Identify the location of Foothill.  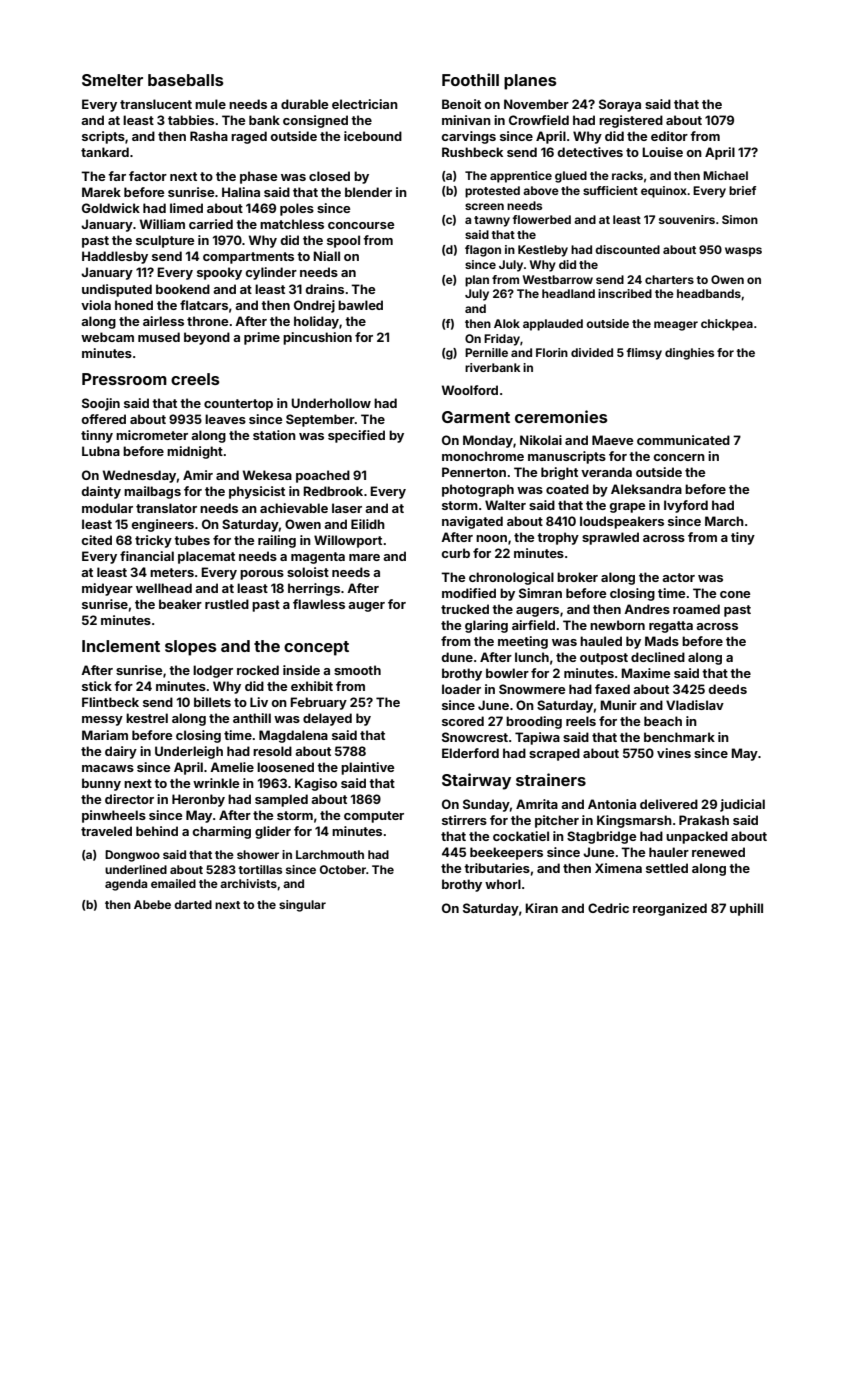
(470, 79).
